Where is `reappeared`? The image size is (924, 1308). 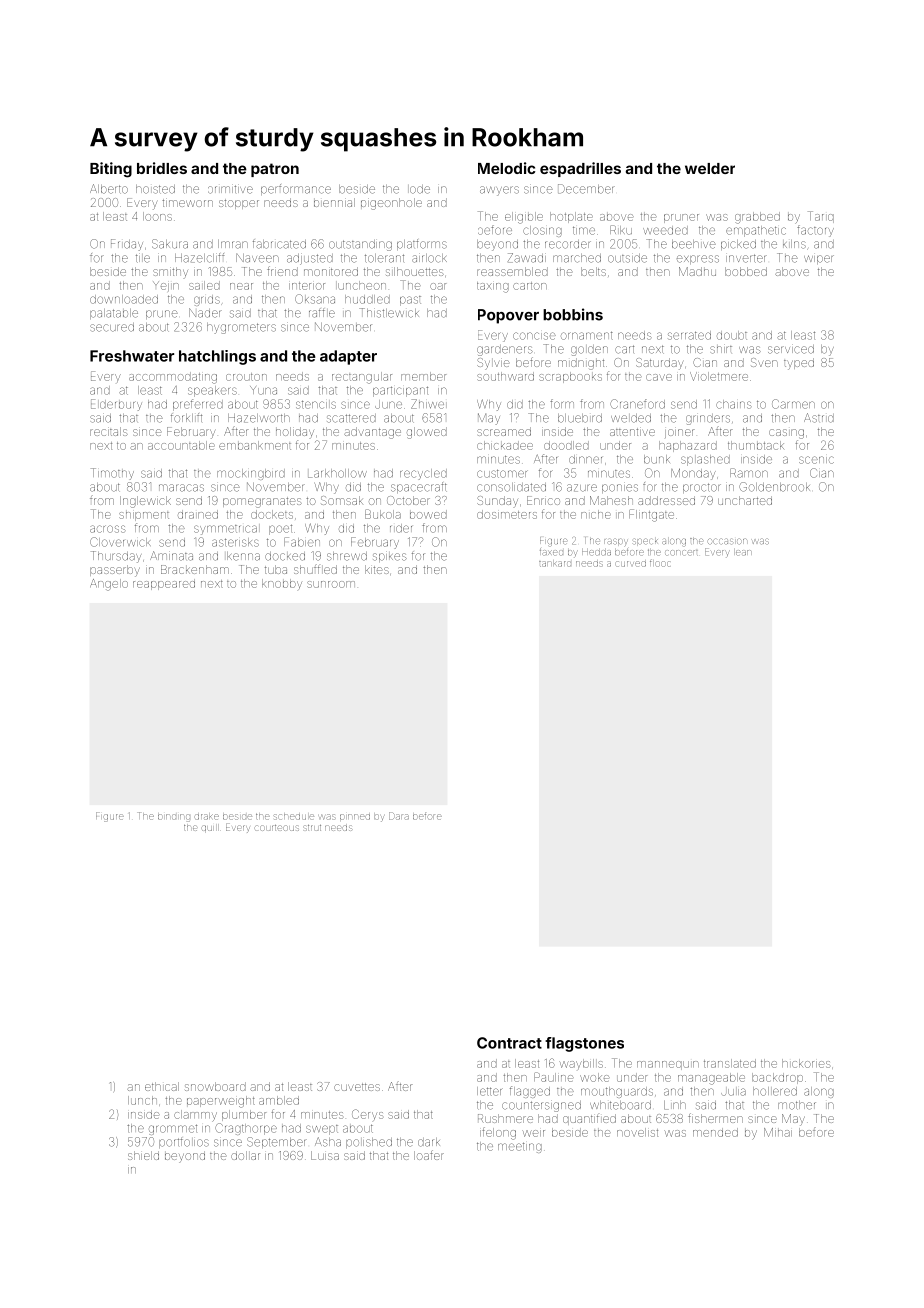 reappeared is located at coordinates (164, 584).
